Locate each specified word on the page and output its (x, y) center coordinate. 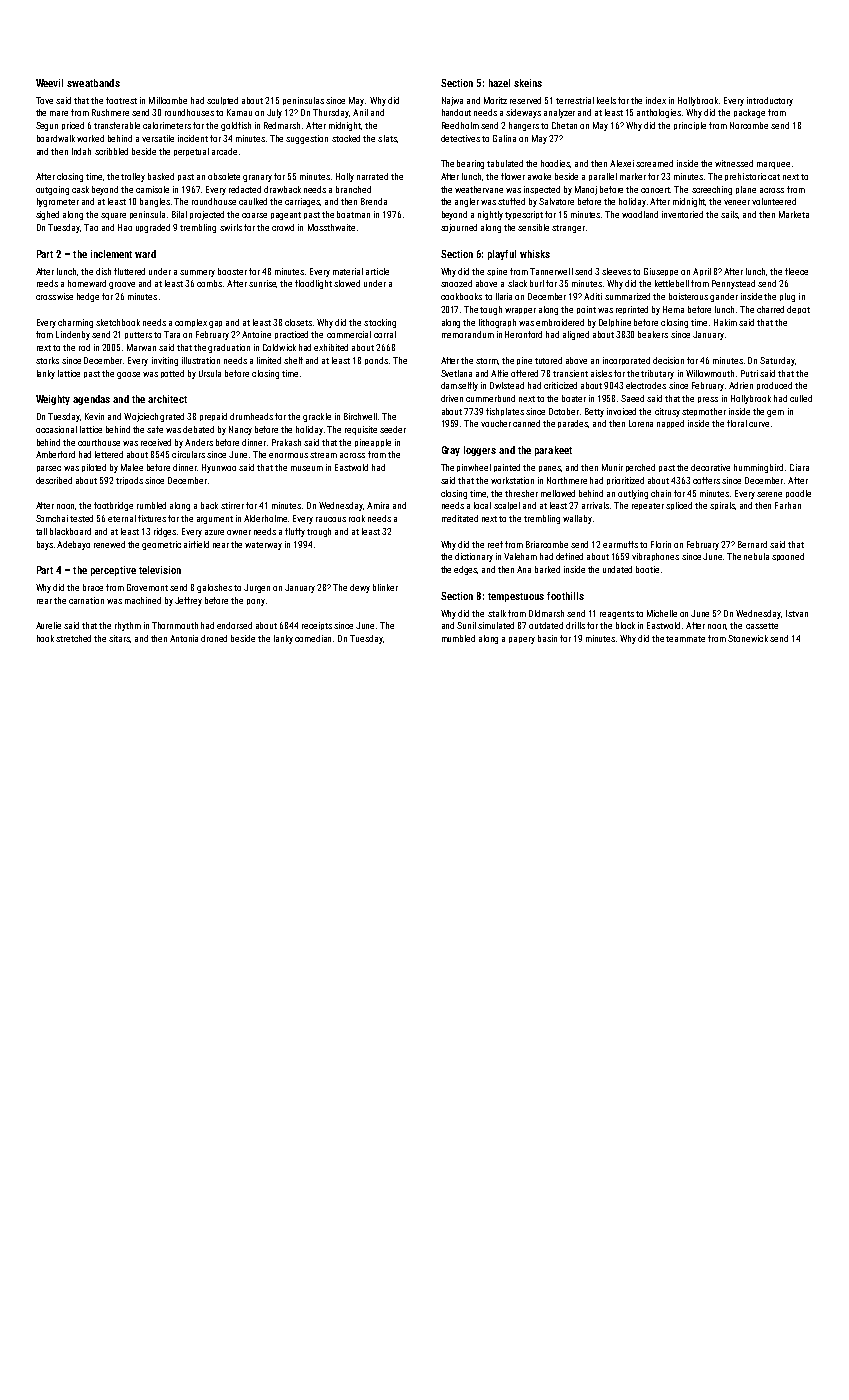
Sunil (466, 625)
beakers (653, 334)
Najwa (452, 101)
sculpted (222, 101)
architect (167, 399)
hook (45, 638)
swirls (231, 227)
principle (690, 126)
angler (467, 202)
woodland (640, 214)
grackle (317, 417)
